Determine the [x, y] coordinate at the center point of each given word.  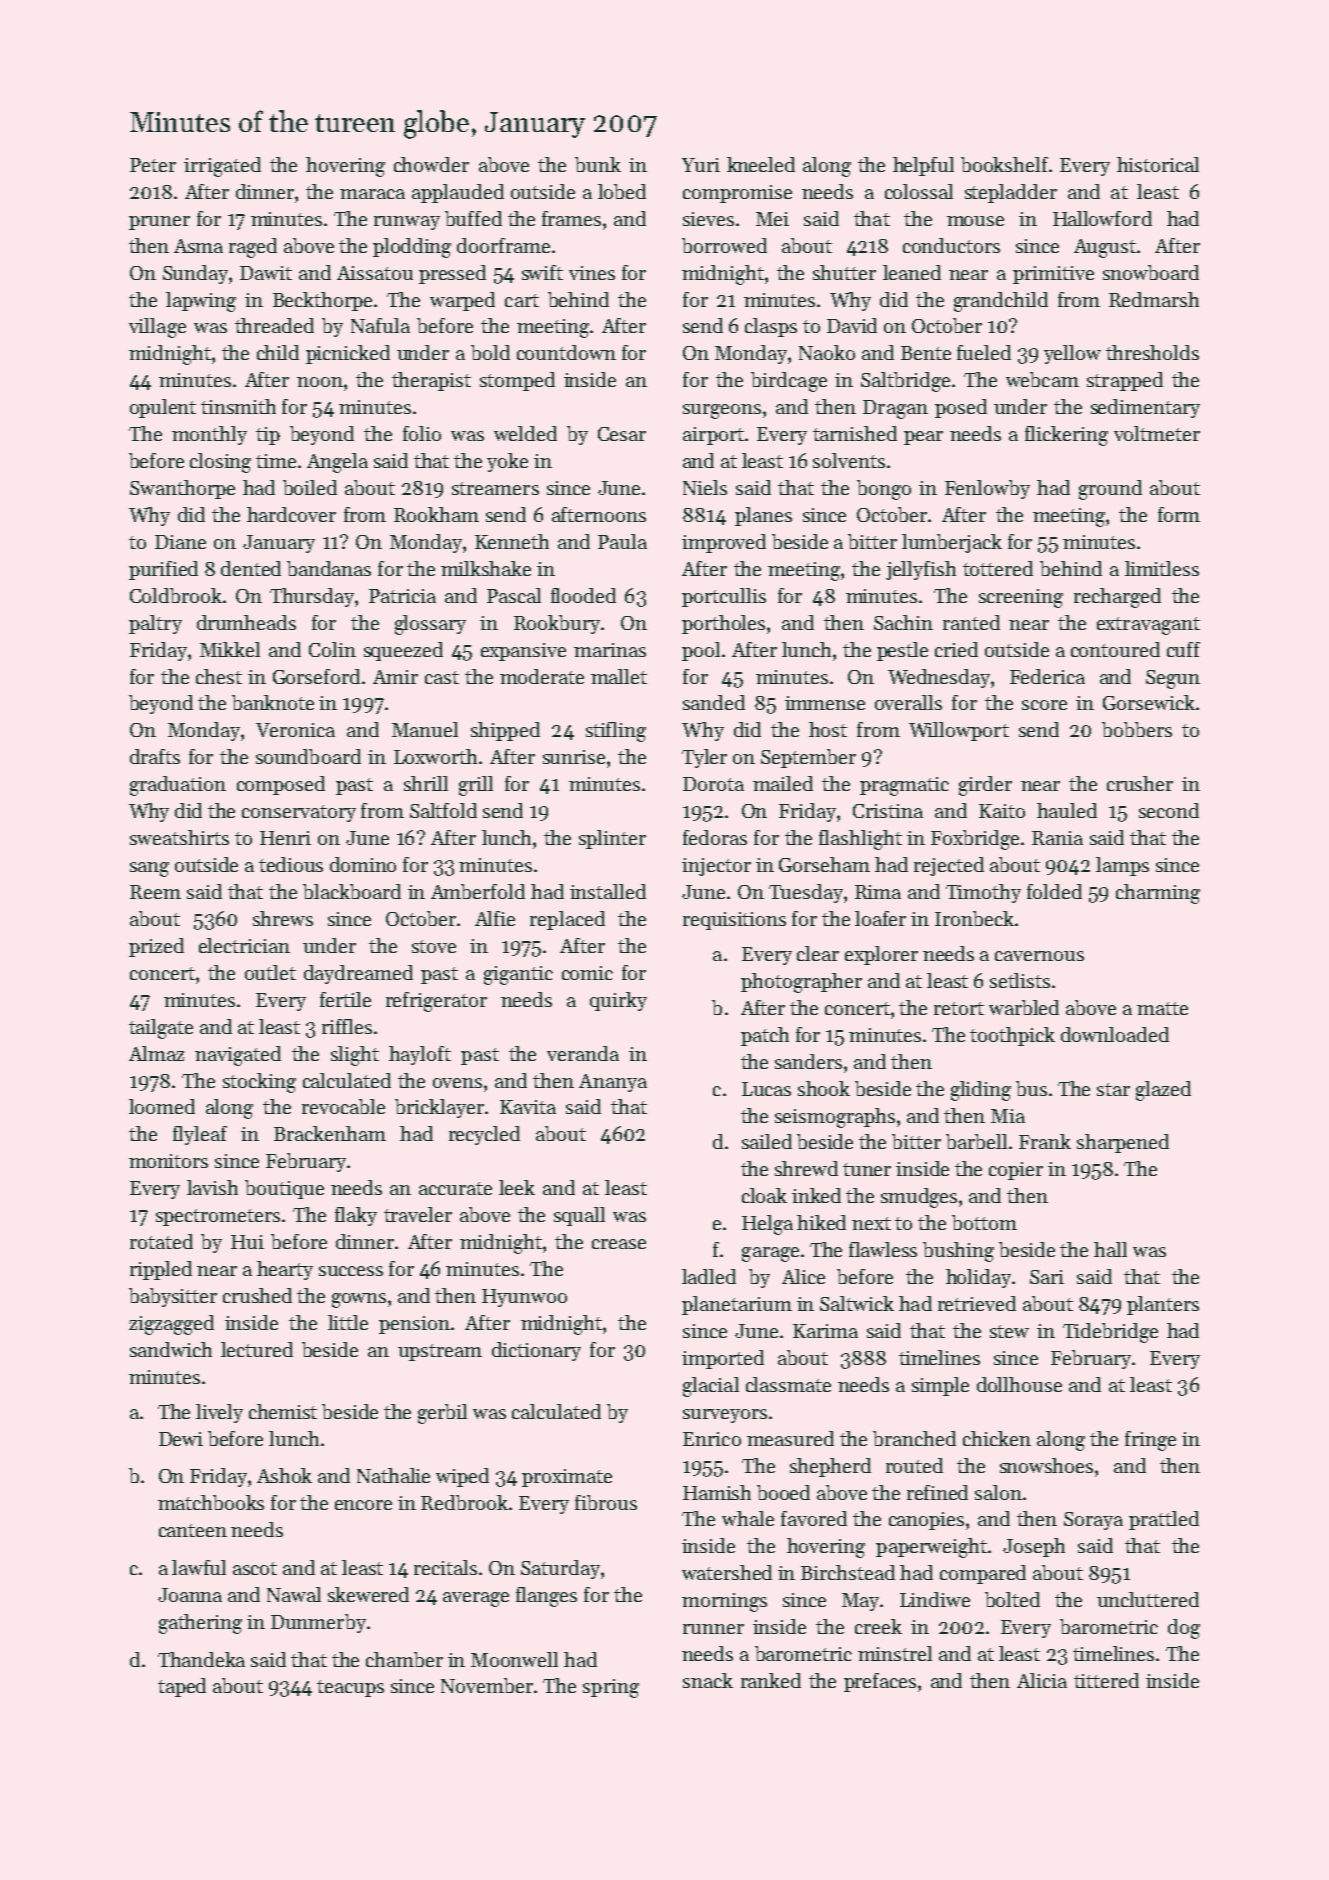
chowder [431, 164]
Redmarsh [1154, 299]
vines [592, 273]
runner [713, 1629]
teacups [350, 1688]
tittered [1106, 1680]
